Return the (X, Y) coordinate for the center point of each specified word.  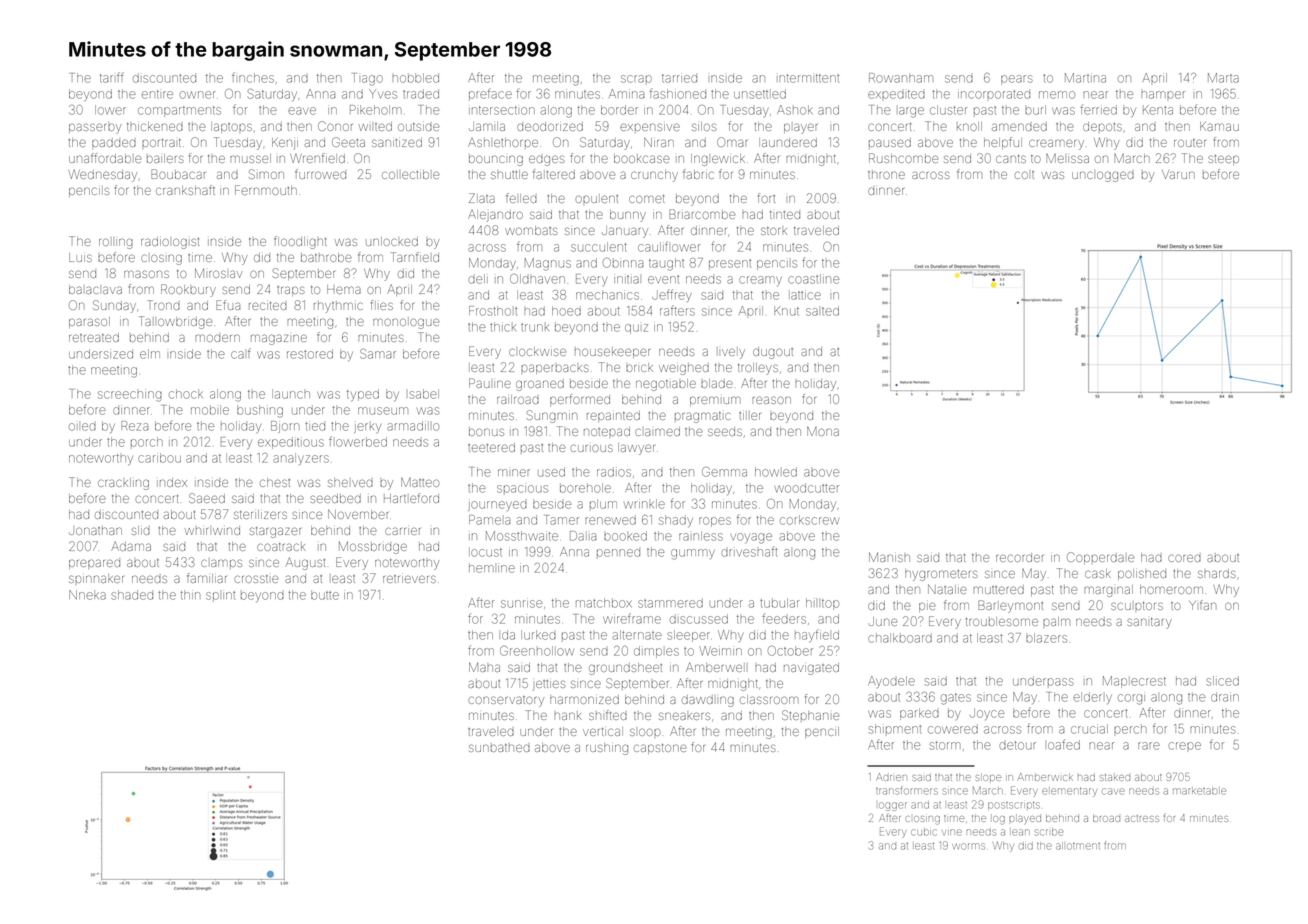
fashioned (678, 93)
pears (1017, 80)
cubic (923, 832)
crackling (123, 484)
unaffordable (105, 158)
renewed (610, 520)
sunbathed (499, 748)
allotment (1078, 846)
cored (1184, 558)
